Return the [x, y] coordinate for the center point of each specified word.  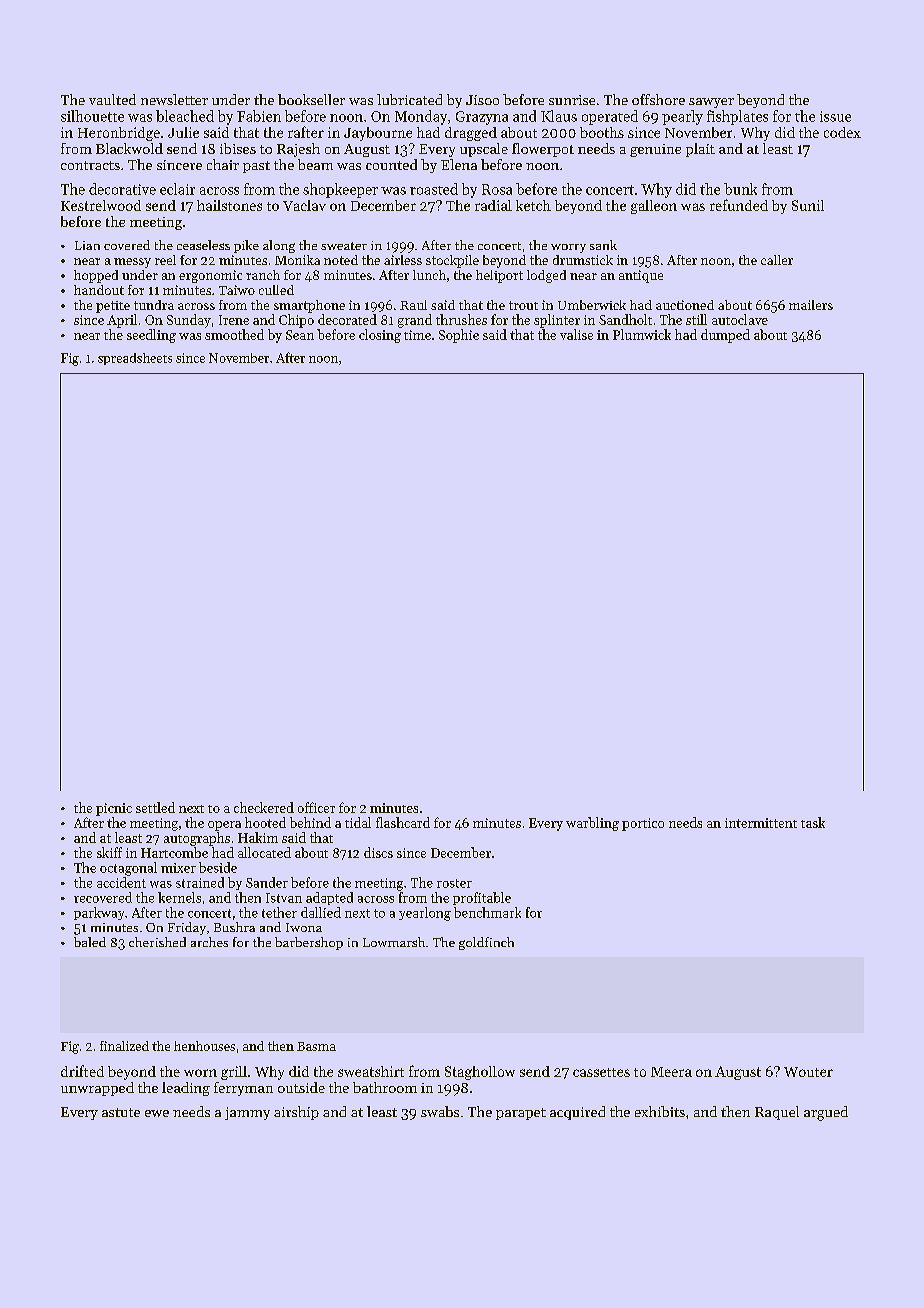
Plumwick [642, 334]
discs [378, 852]
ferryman [243, 1089]
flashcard [403, 822]
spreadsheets [135, 359]
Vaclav [304, 205]
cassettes [601, 1072]
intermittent [761, 823]
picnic [114, 809]
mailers [811, 305]
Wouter [808, 1072]
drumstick [583, 260]
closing [380, 336]
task [813, 822]
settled [155, 807]
